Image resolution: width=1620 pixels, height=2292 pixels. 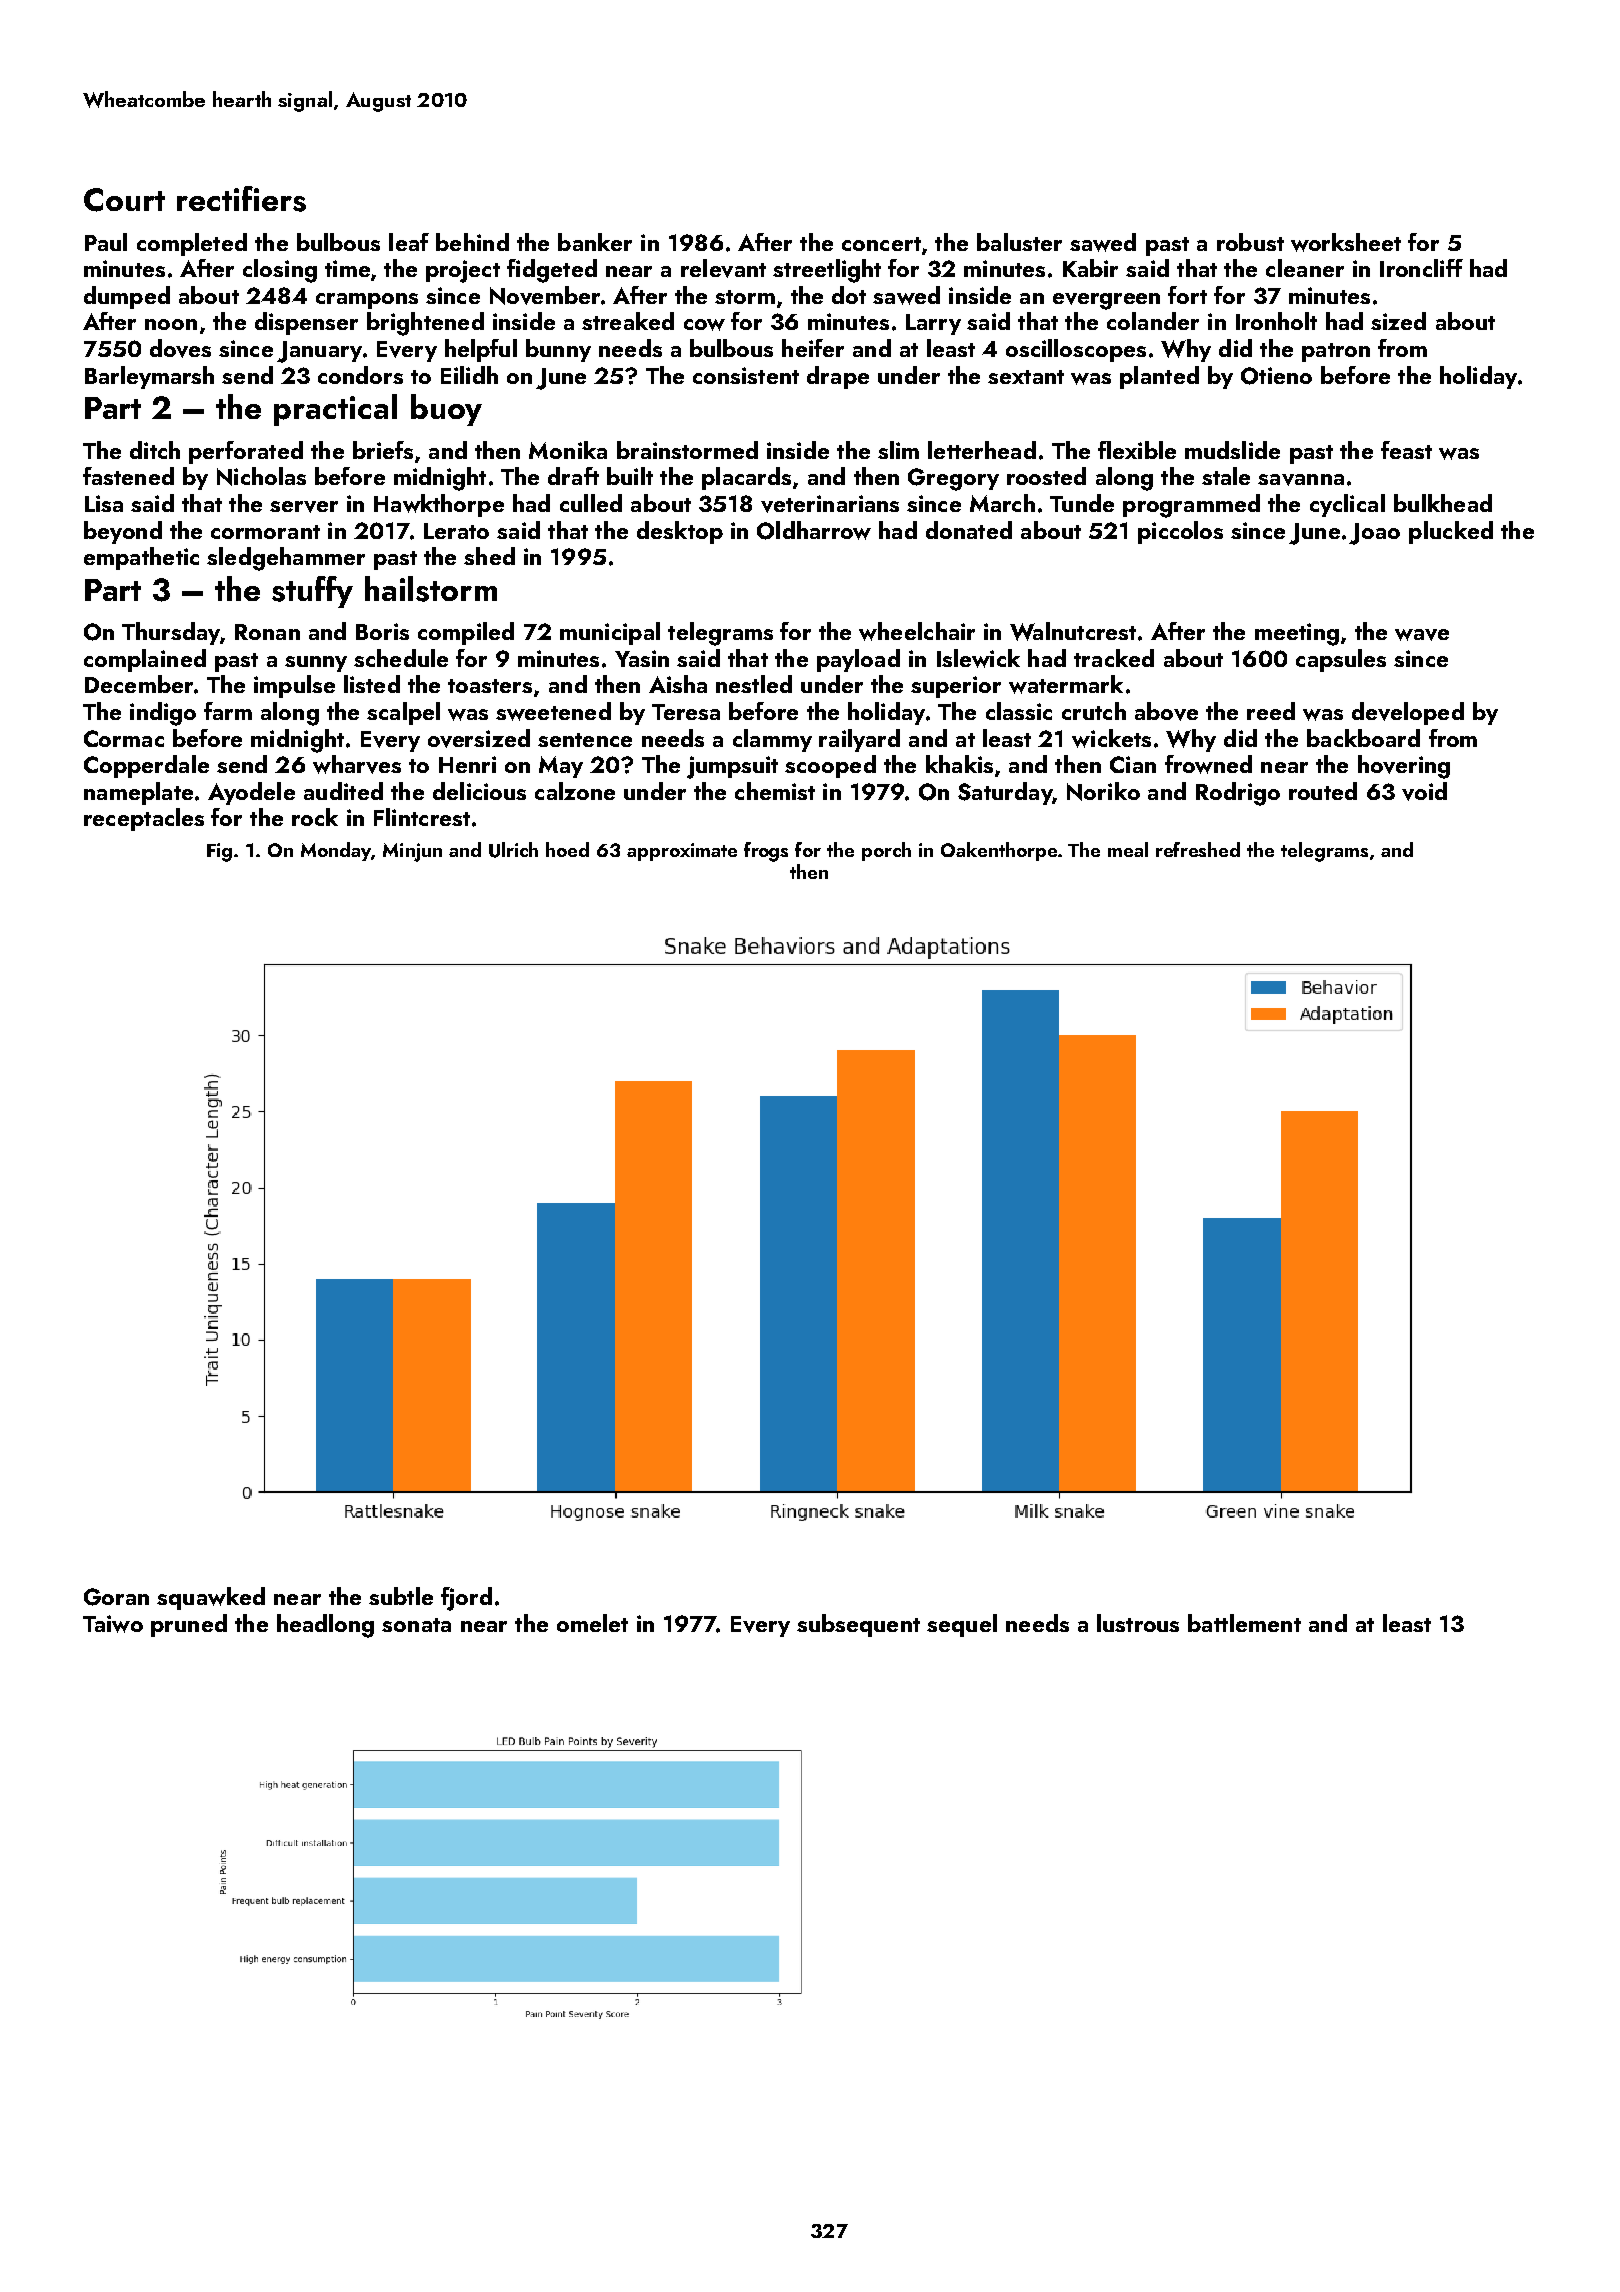 I want to click on void, so click(x=1424, y=791).
